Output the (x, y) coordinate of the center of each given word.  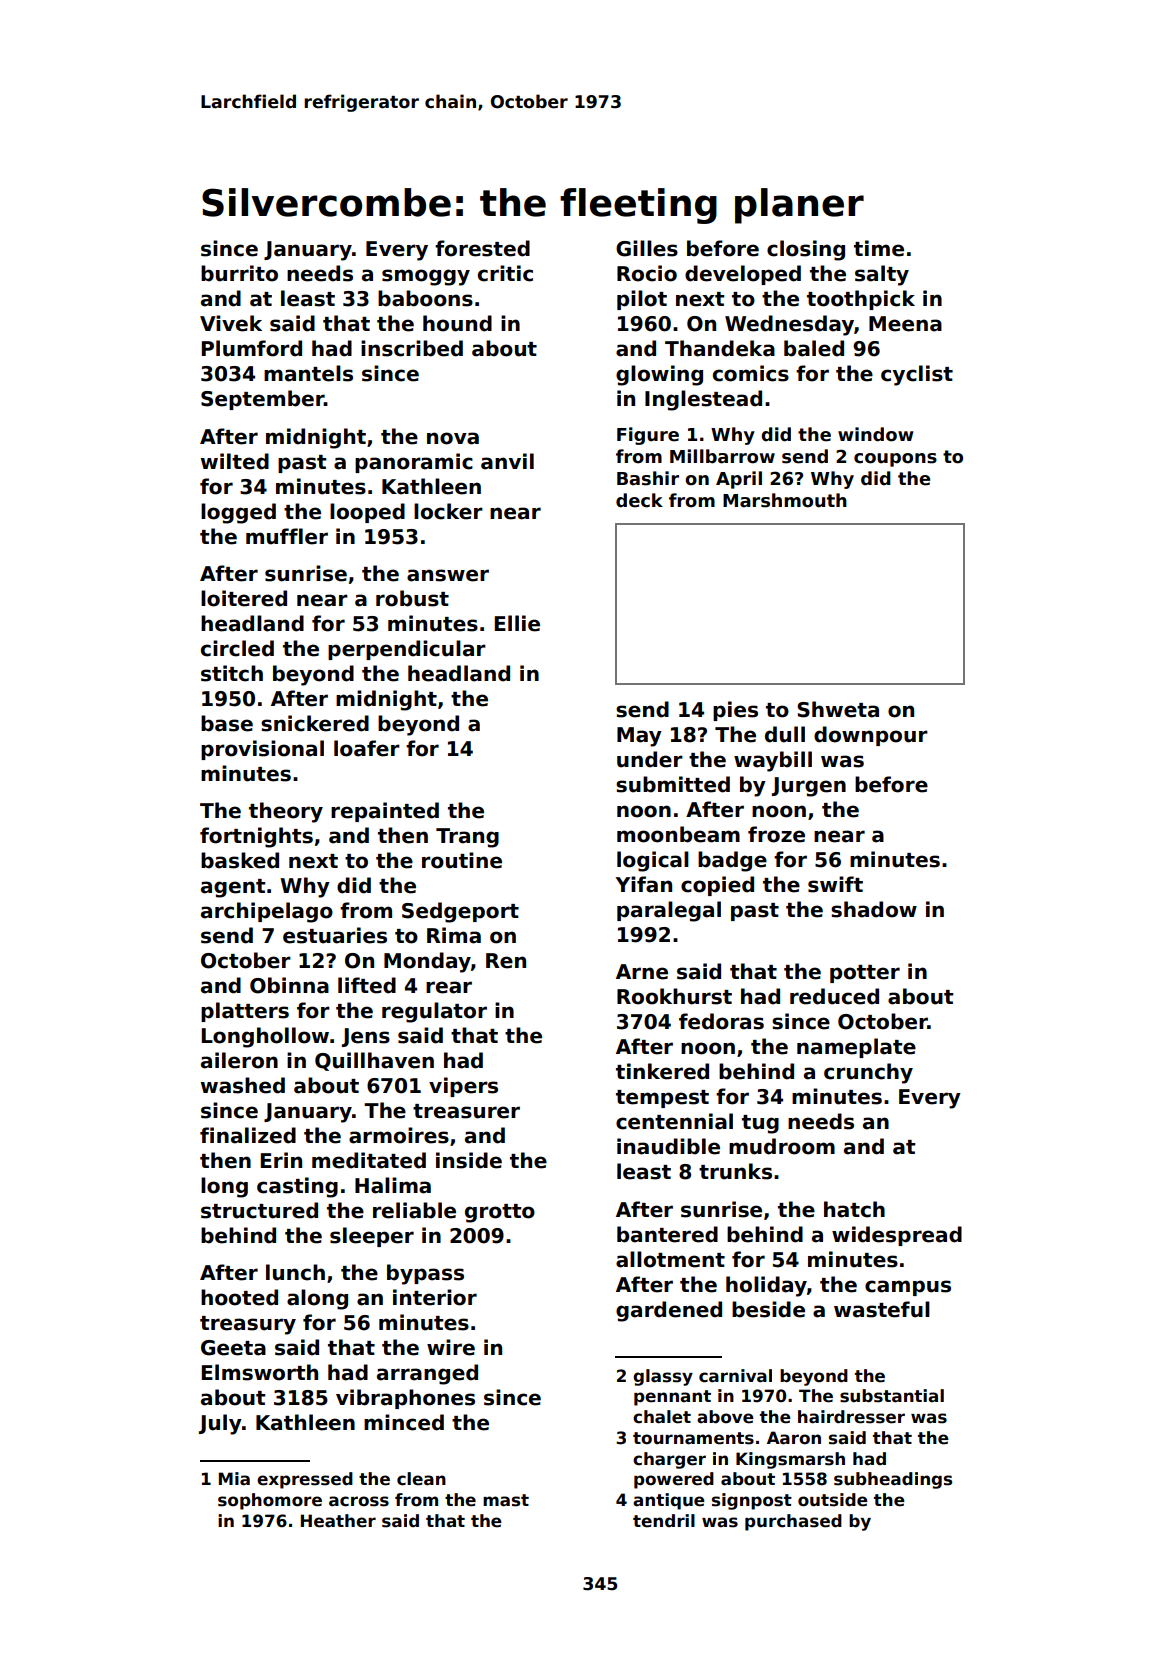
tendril (664, 1521)
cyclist (917, 375)
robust (412, 598)
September (262, 400)
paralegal (669, 911)
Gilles (647, 248)
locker (448, 511)
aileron (239, 1060)
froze (776, 834)
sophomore (270, 1501)
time (879, 248)
